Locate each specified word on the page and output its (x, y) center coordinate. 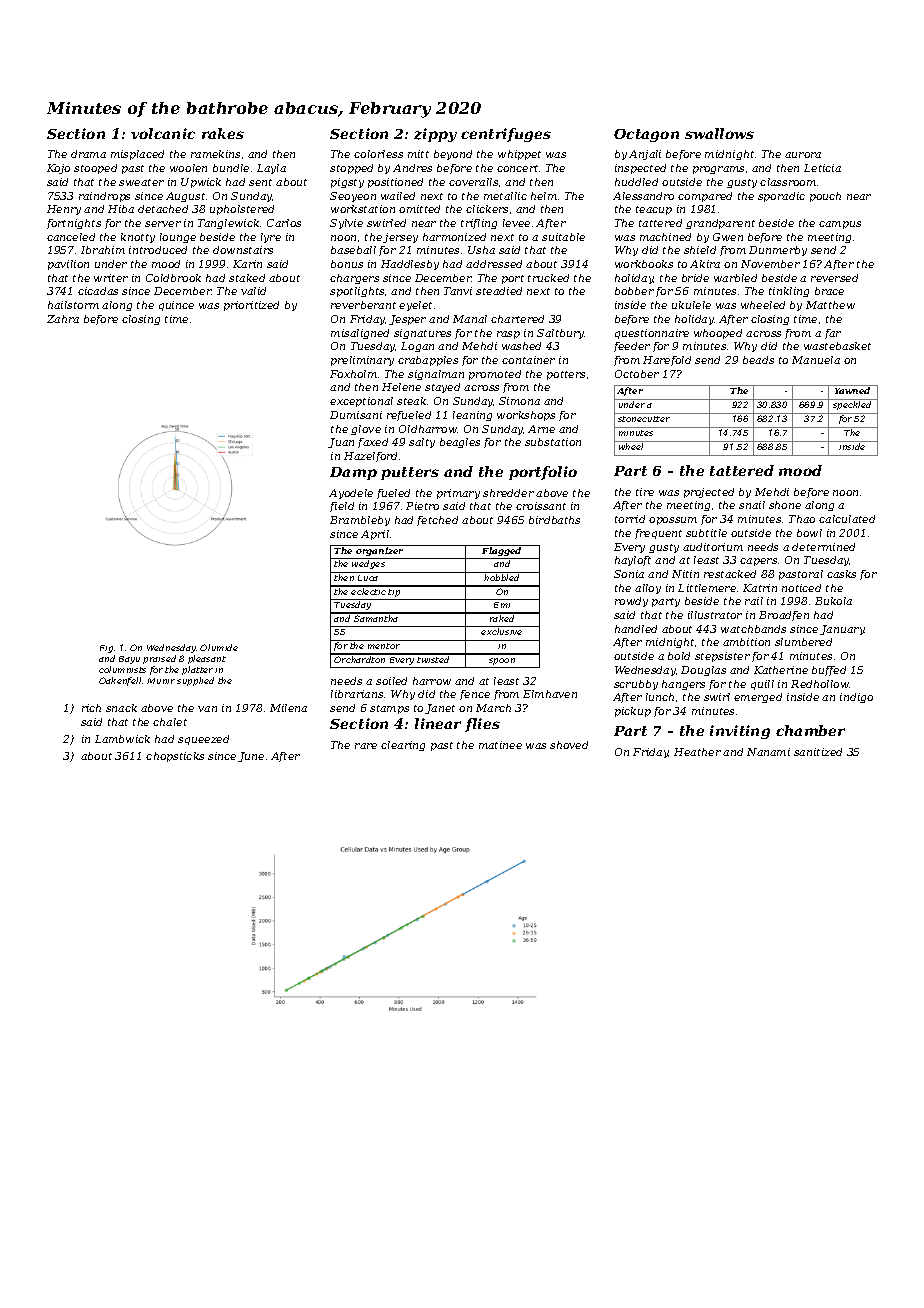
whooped (718, 334)
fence (475, 695)
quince (176, 306)
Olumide (219, 647)
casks (841, 574)
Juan (341, 443)
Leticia (822, 168)
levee (516, 223)
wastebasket (837, 346)
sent (260, 182)
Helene (401, 387)
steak (411, 401)
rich (91, 708)
